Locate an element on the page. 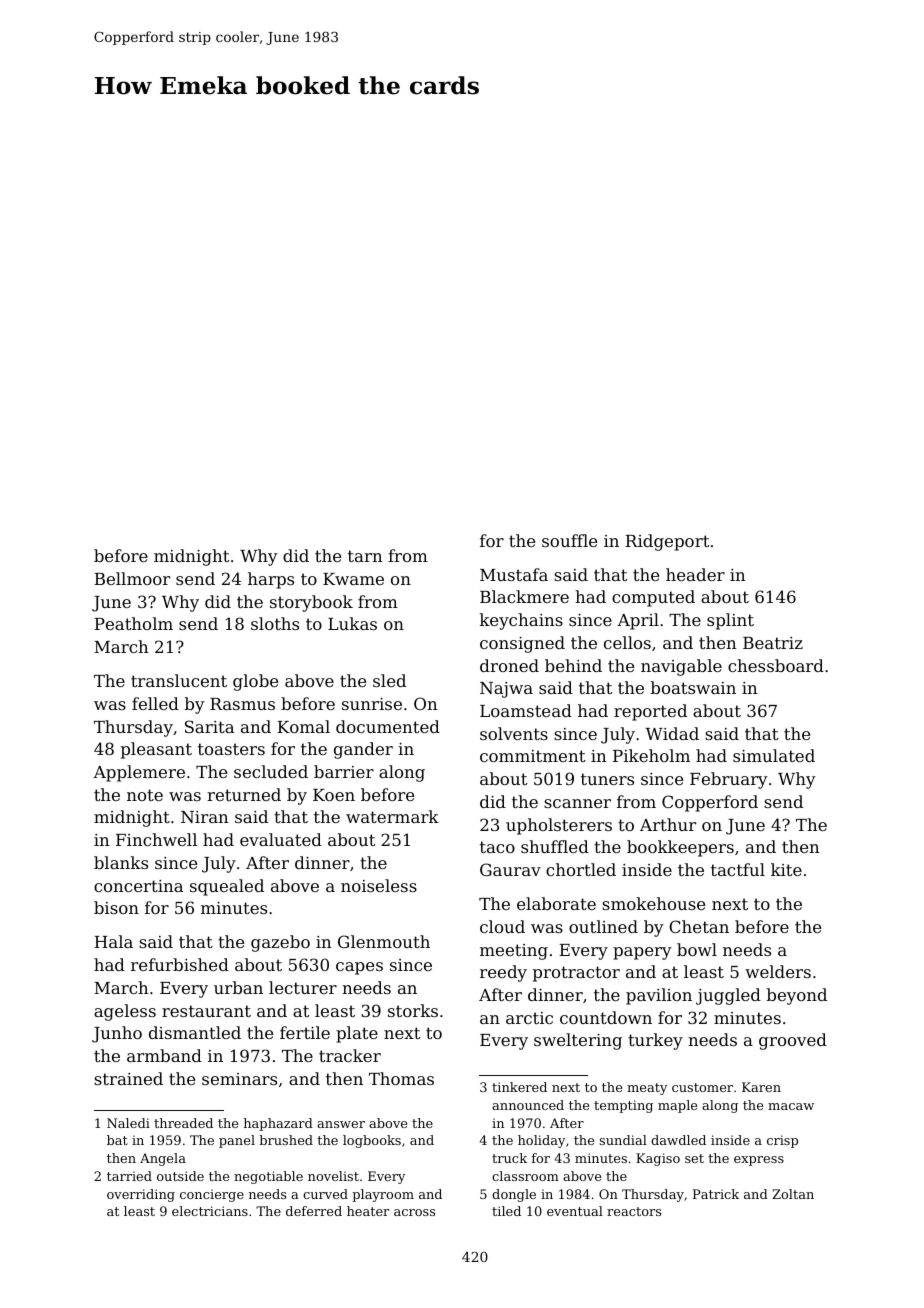  strained is located at coordinates (128, 1078).
